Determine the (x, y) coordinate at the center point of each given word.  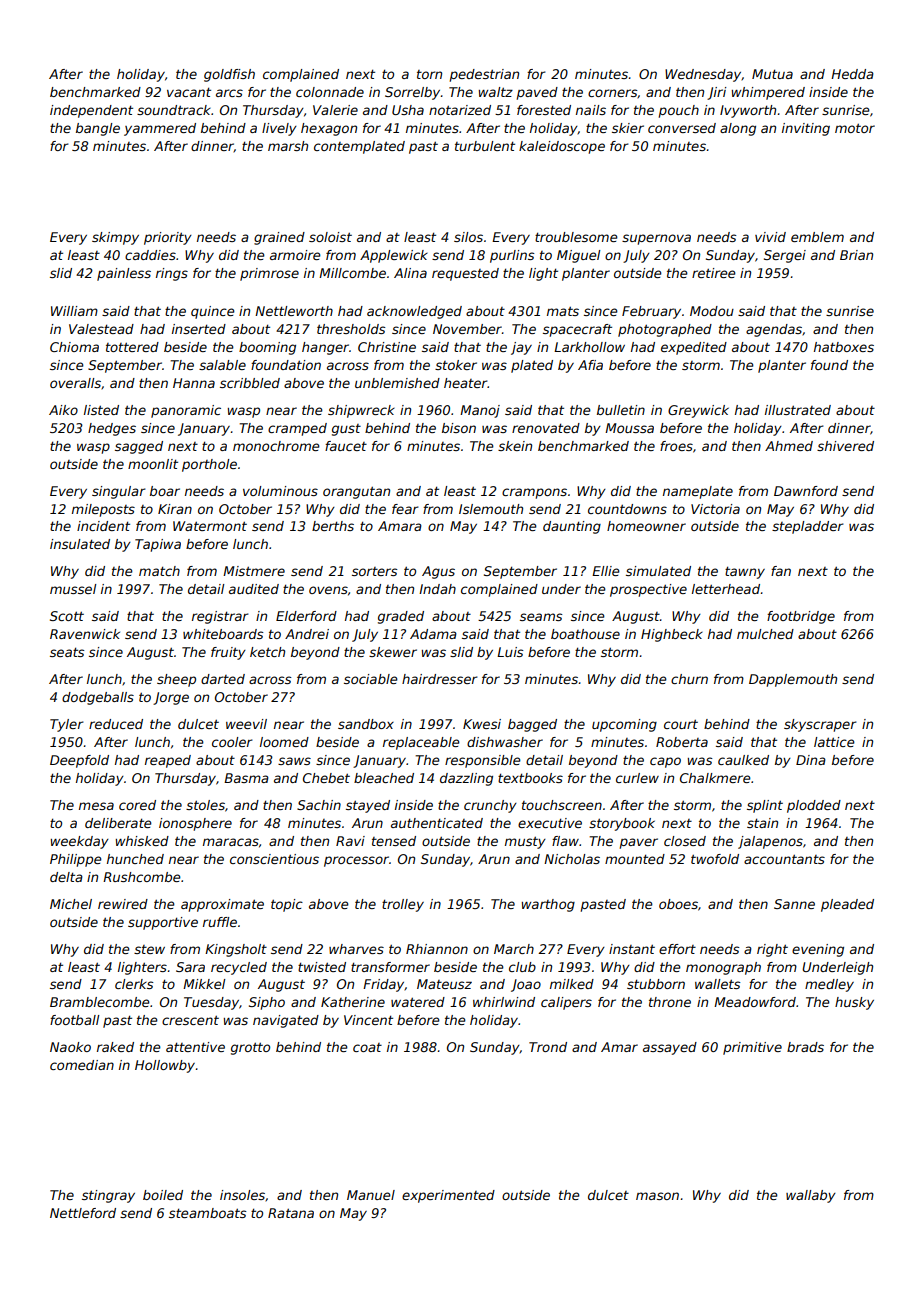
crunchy (490, 806)
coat (367, 1047)
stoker (456, 365)
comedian (82, 1065)
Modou (712, 311)
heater (466, 383)
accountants (784, 859)
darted (223, 679)
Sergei (785, 256)
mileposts (103, 510)
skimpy (115, 238)
